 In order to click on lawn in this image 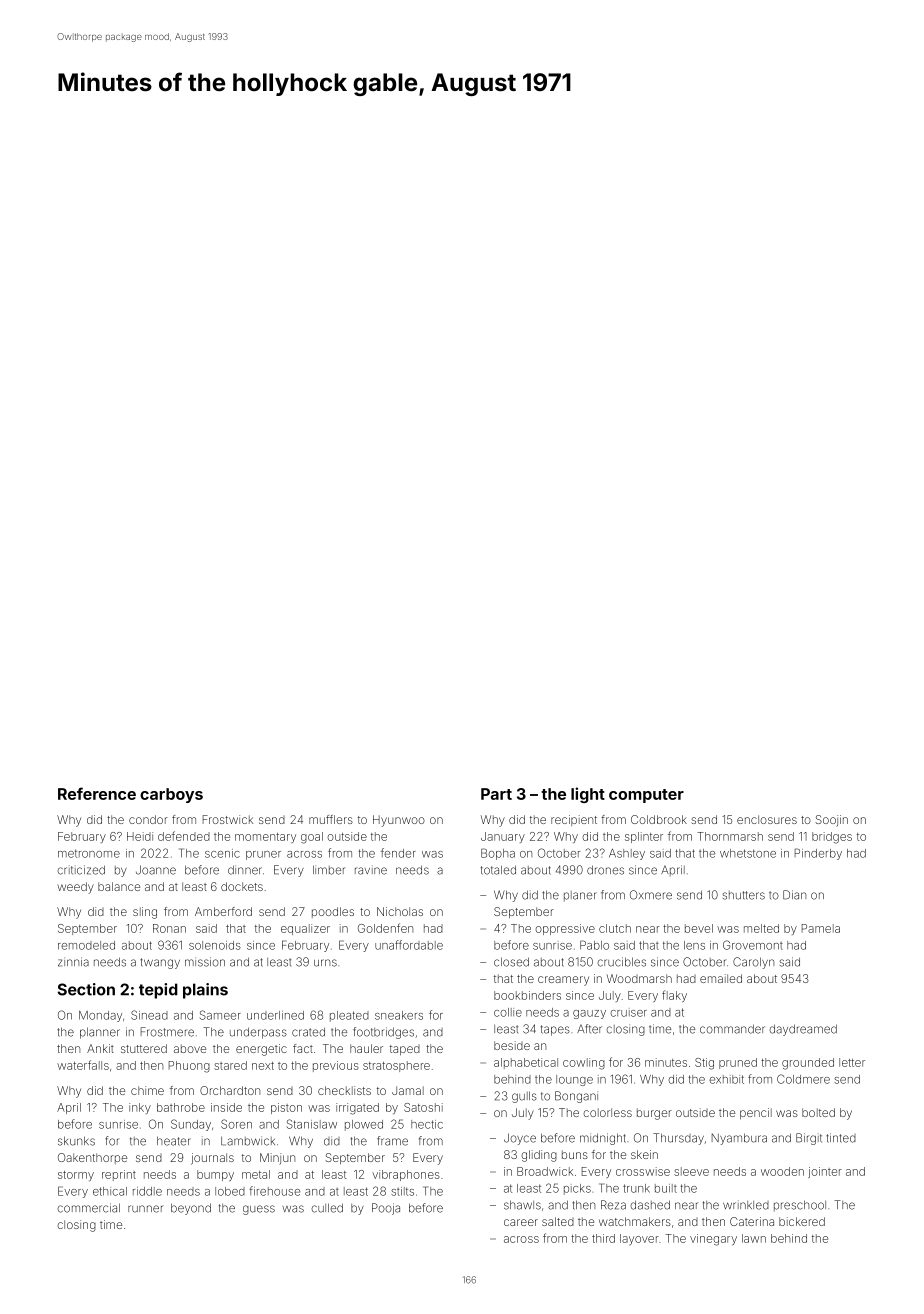, I will do `click(754, 1238)`.
